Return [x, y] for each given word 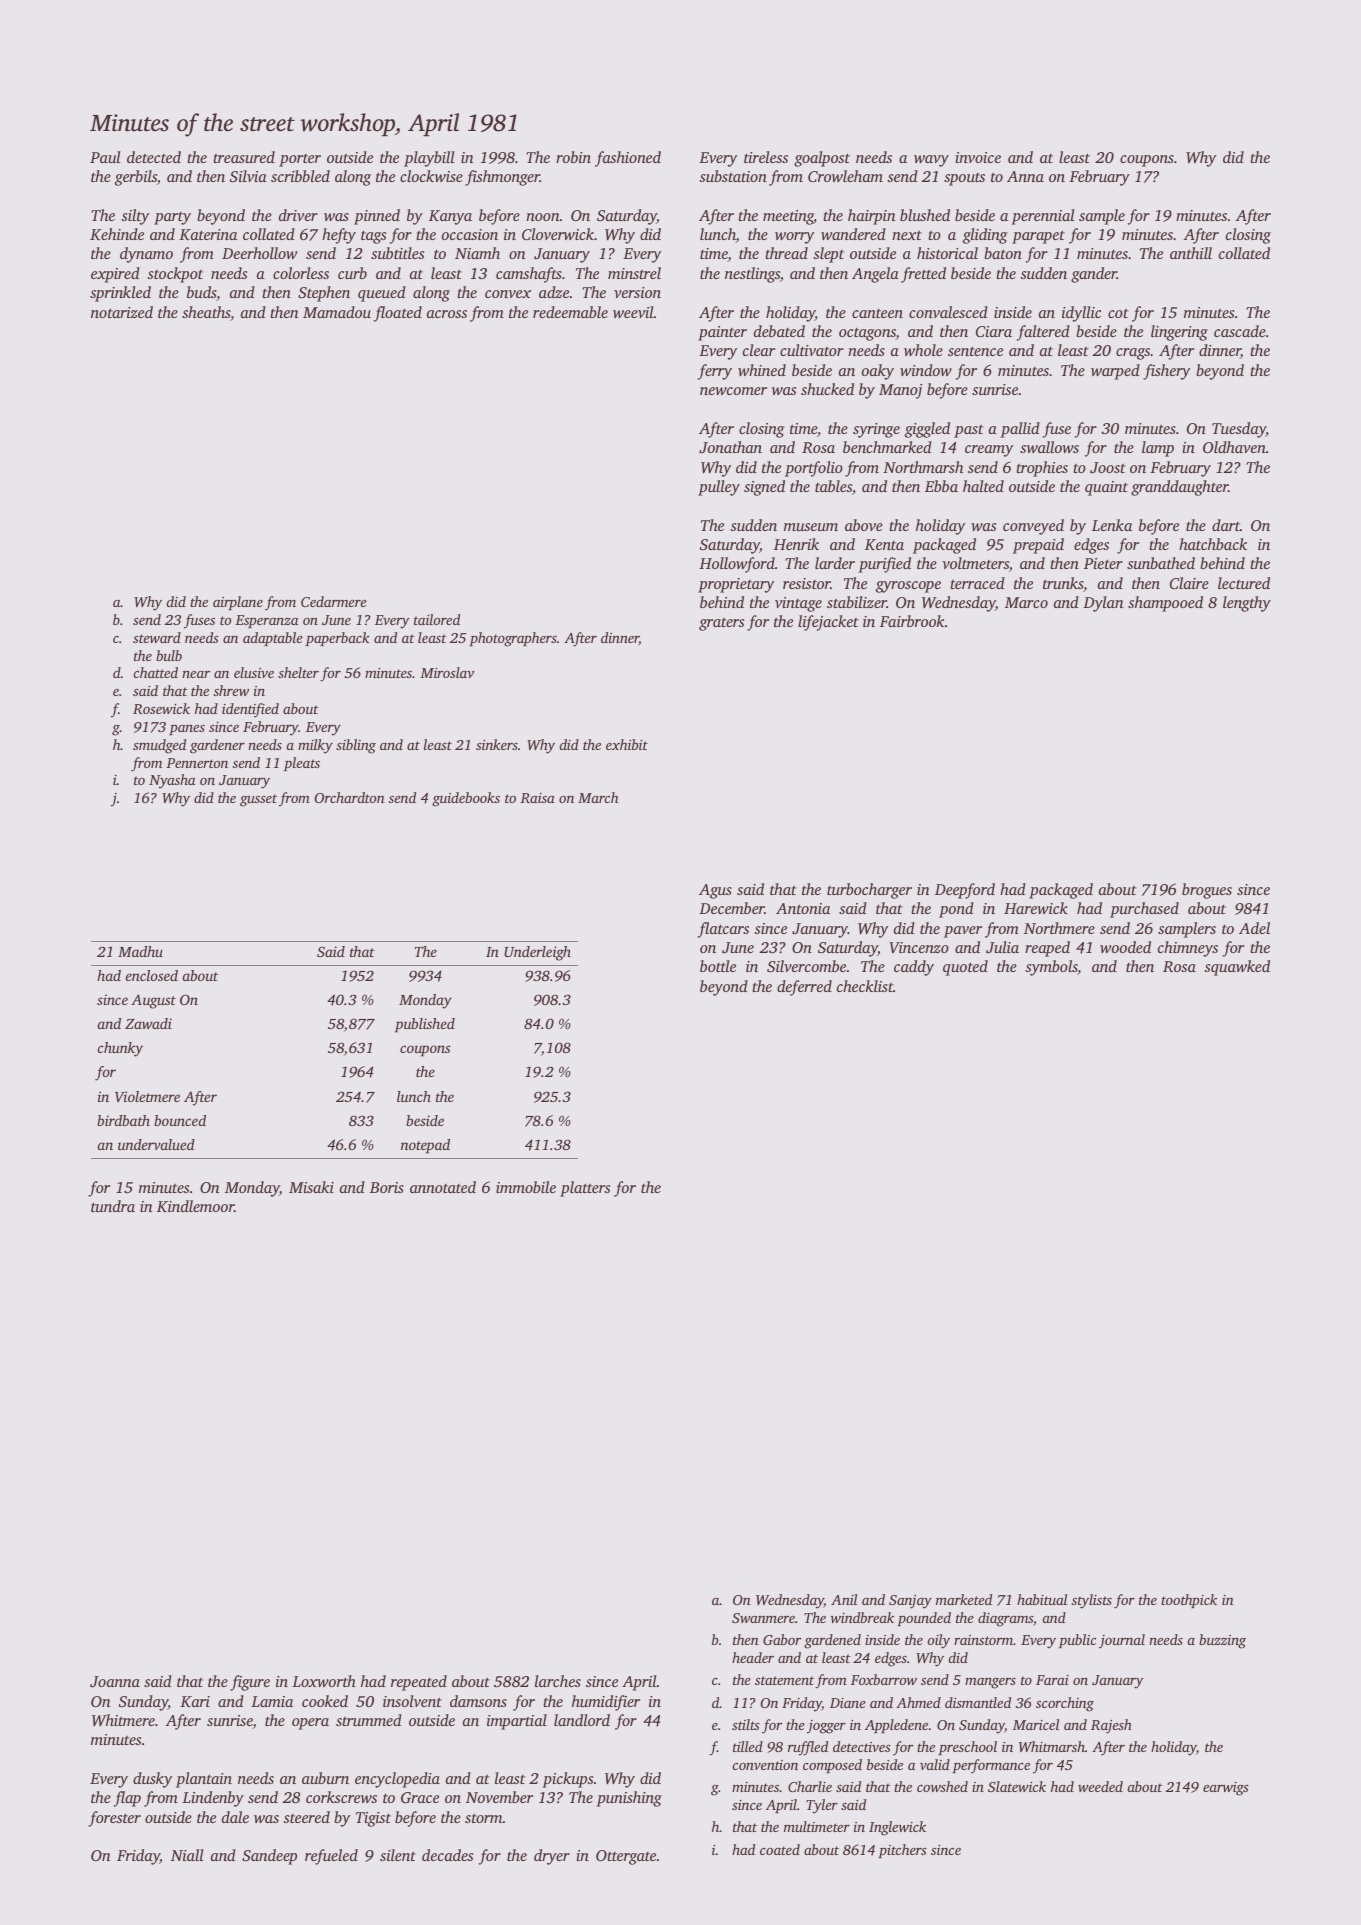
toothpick [1189, 1601]
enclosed [151, 975]
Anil [844, 1599]
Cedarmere [334, 601]
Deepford [965, 891]
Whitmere [123, 1720]
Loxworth [324, 1681]
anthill [1191, 253]
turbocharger [869, 891]
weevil [633, 312]
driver [298, 215]
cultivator [812, 350]
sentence [975, 351]
